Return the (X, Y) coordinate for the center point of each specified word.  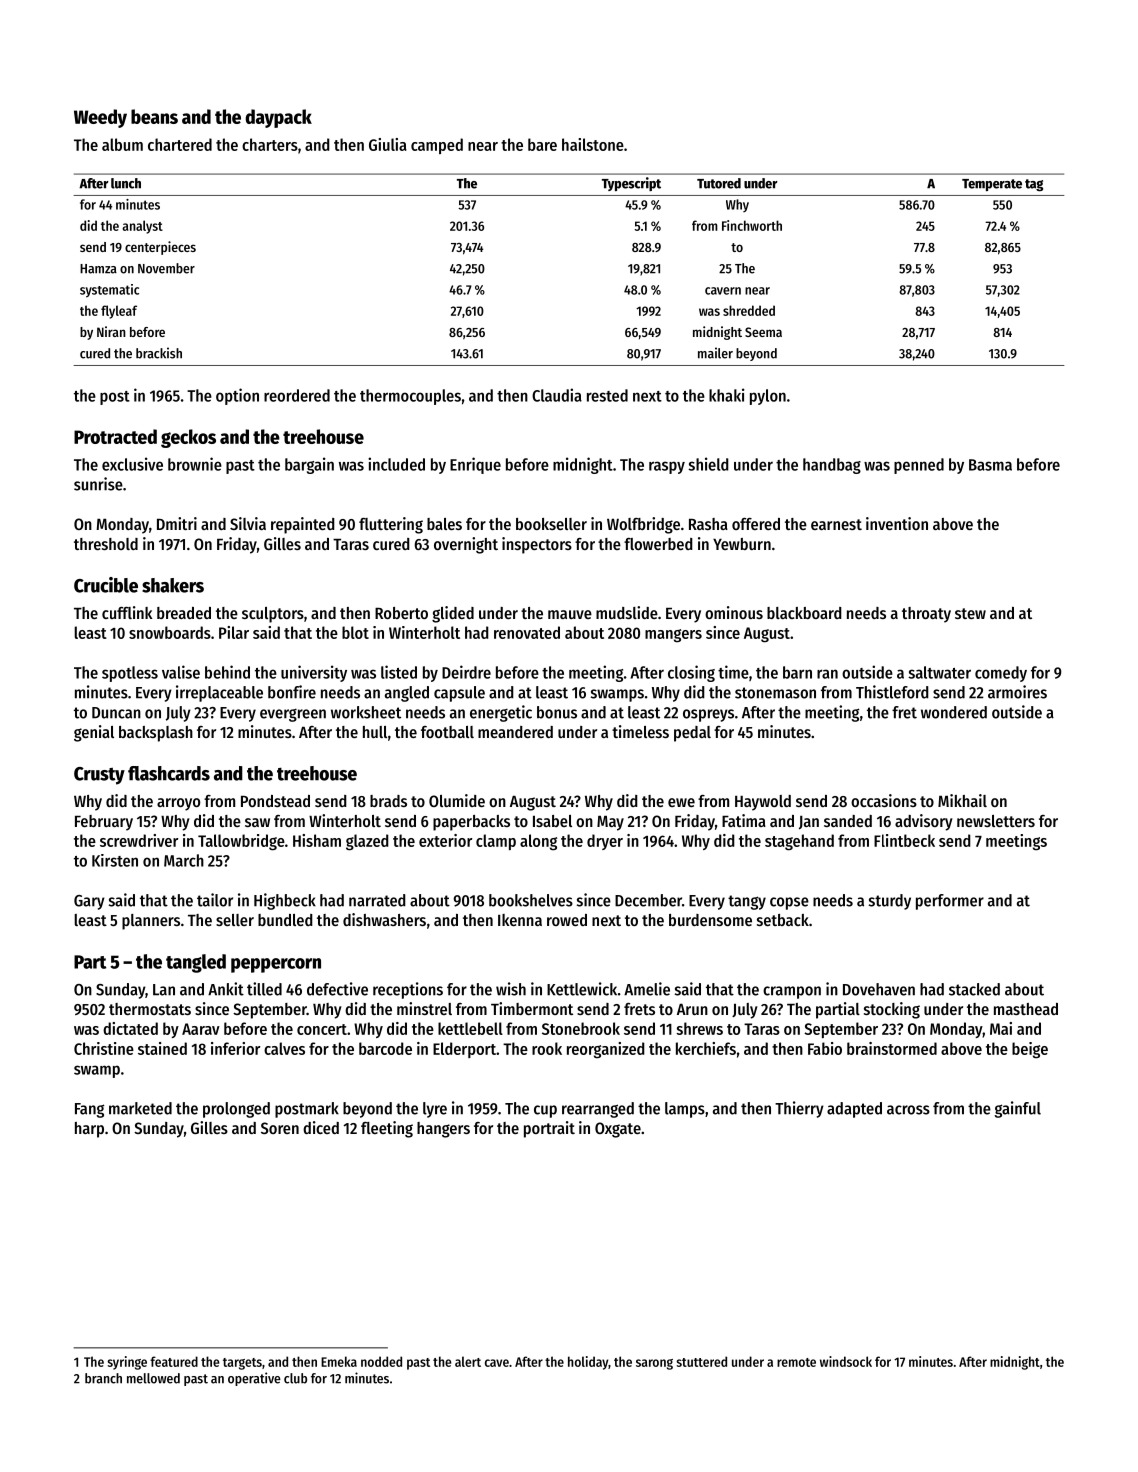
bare (542, 144)
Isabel (552, 821)
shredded (749, 310)
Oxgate (618, 1130)
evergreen (293, 715)
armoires (1017, 692)
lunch (126, 183)
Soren (280, 1128)
